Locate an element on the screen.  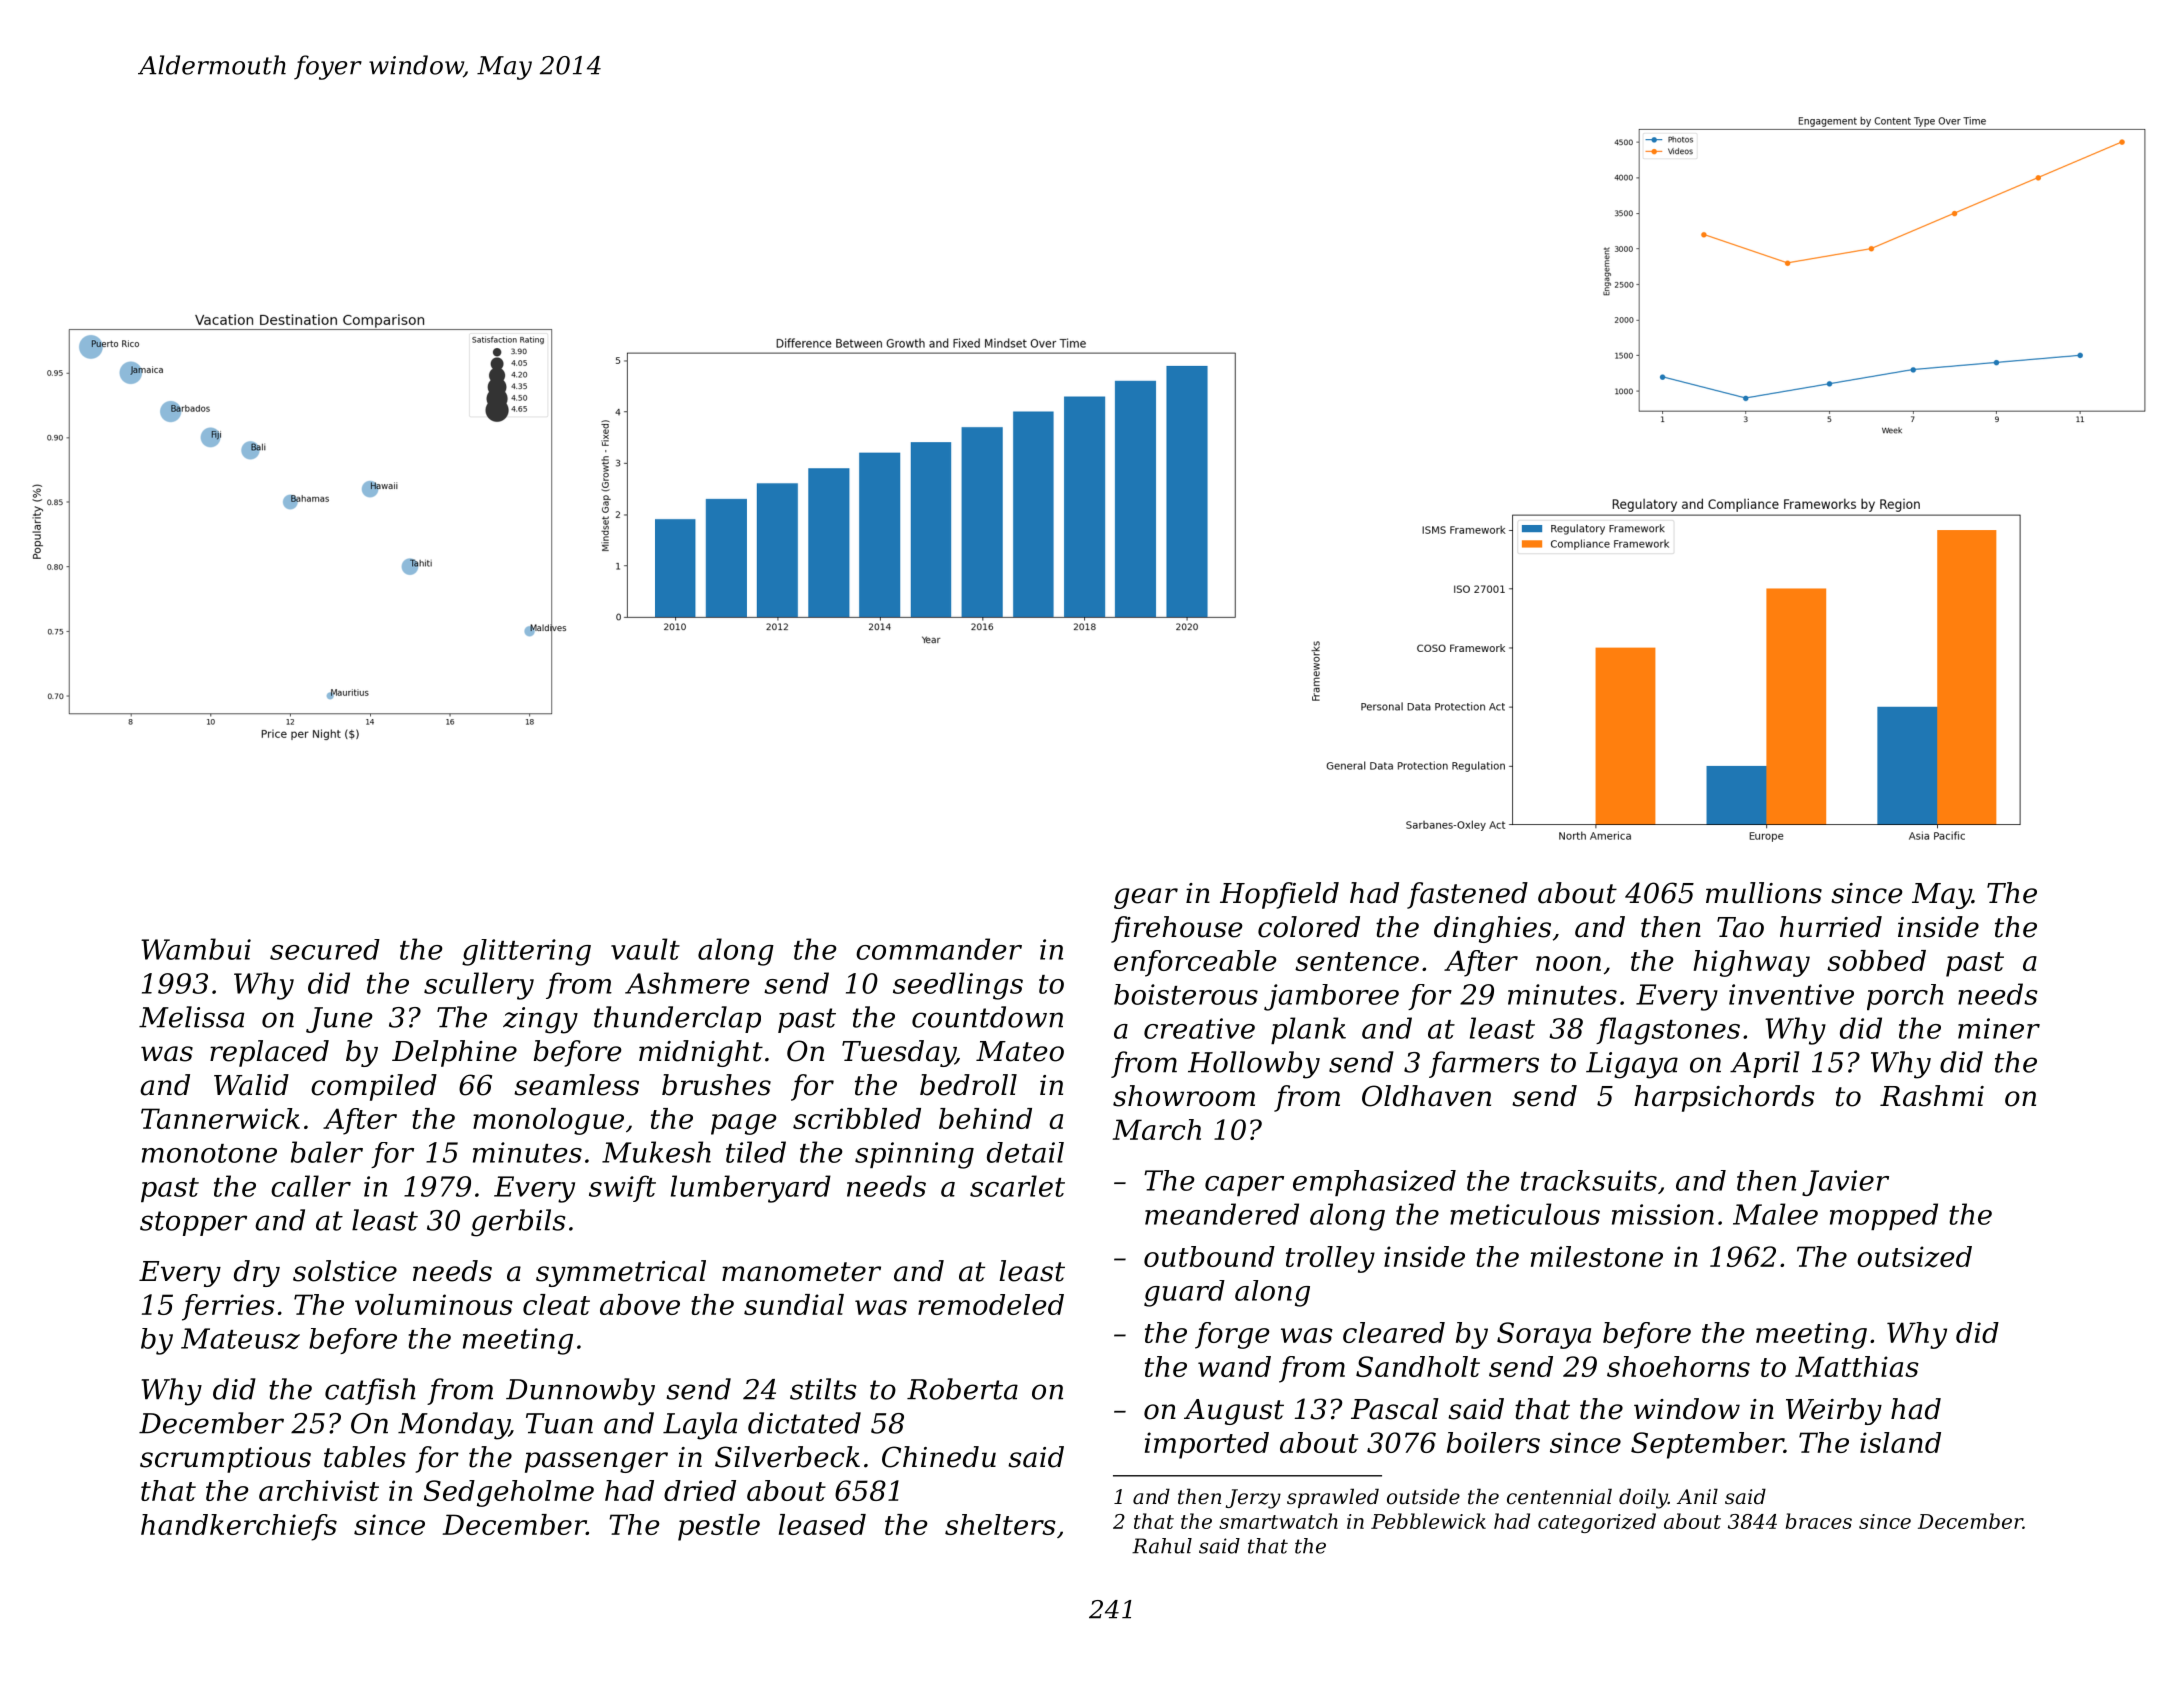
outbound is located at coordinates (1209, 1256).
